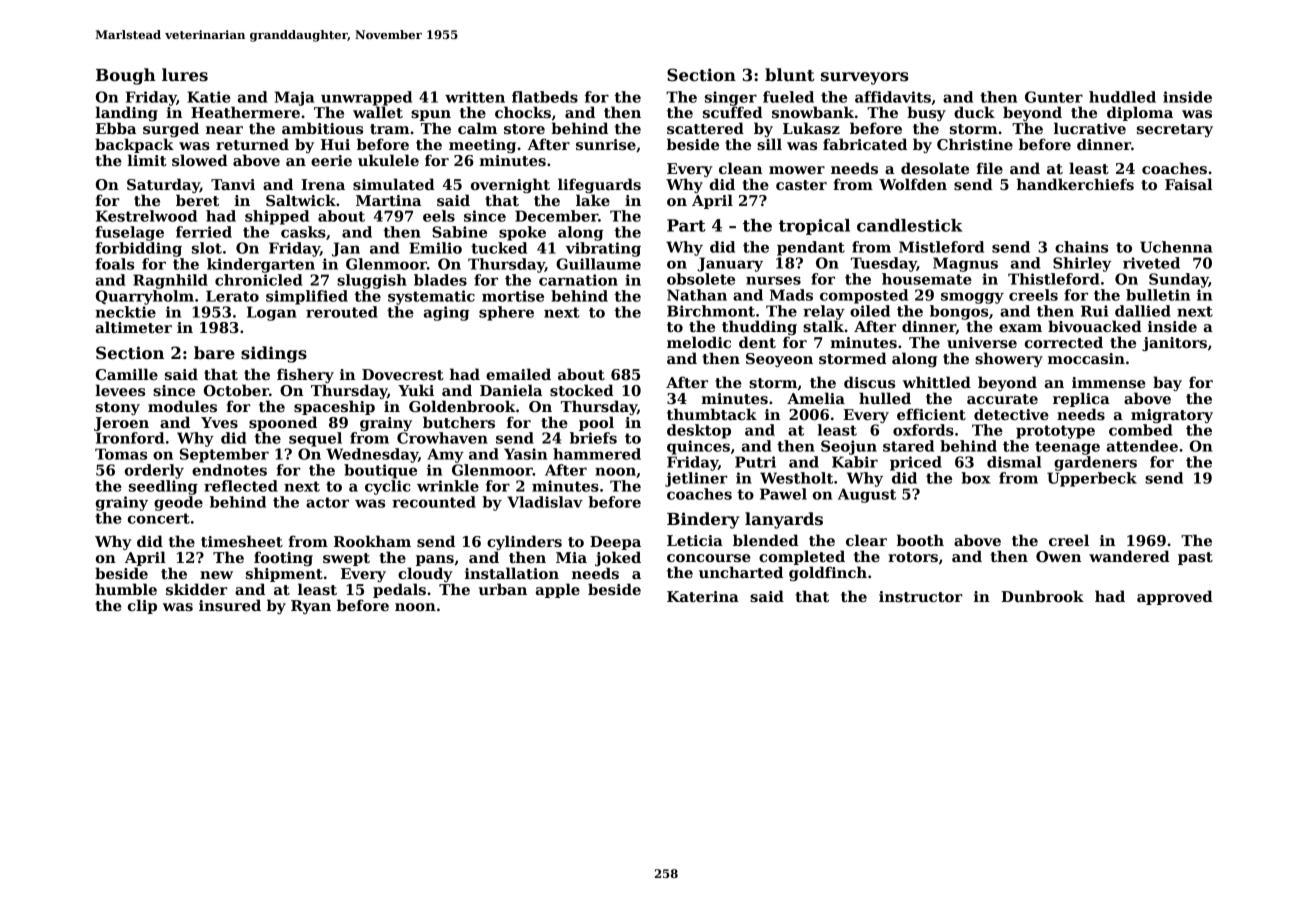 This screenshot has width=1308, height=924. What do you see at coordinates (703, 596) in the screenshot?
I see `Katerina` at bounding box center [703, 596].
